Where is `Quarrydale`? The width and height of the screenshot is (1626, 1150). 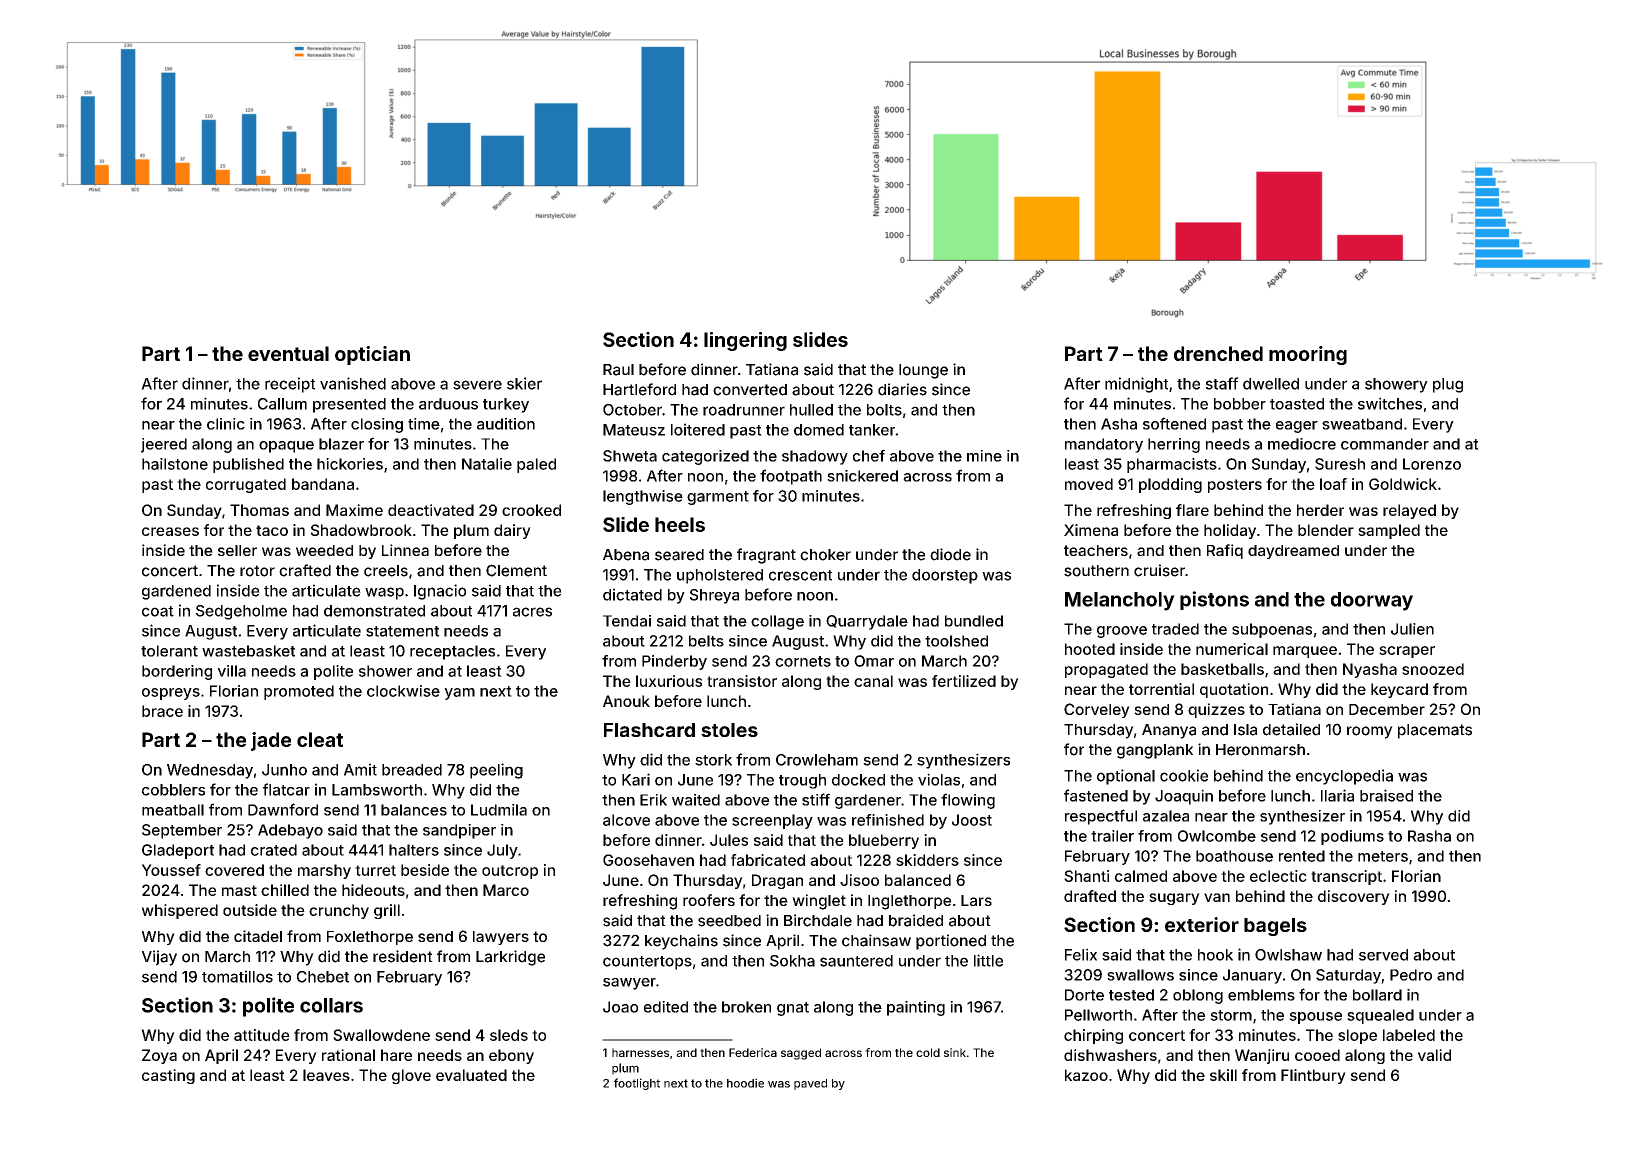 Quarrydale is located at coordinates (867, 622).
